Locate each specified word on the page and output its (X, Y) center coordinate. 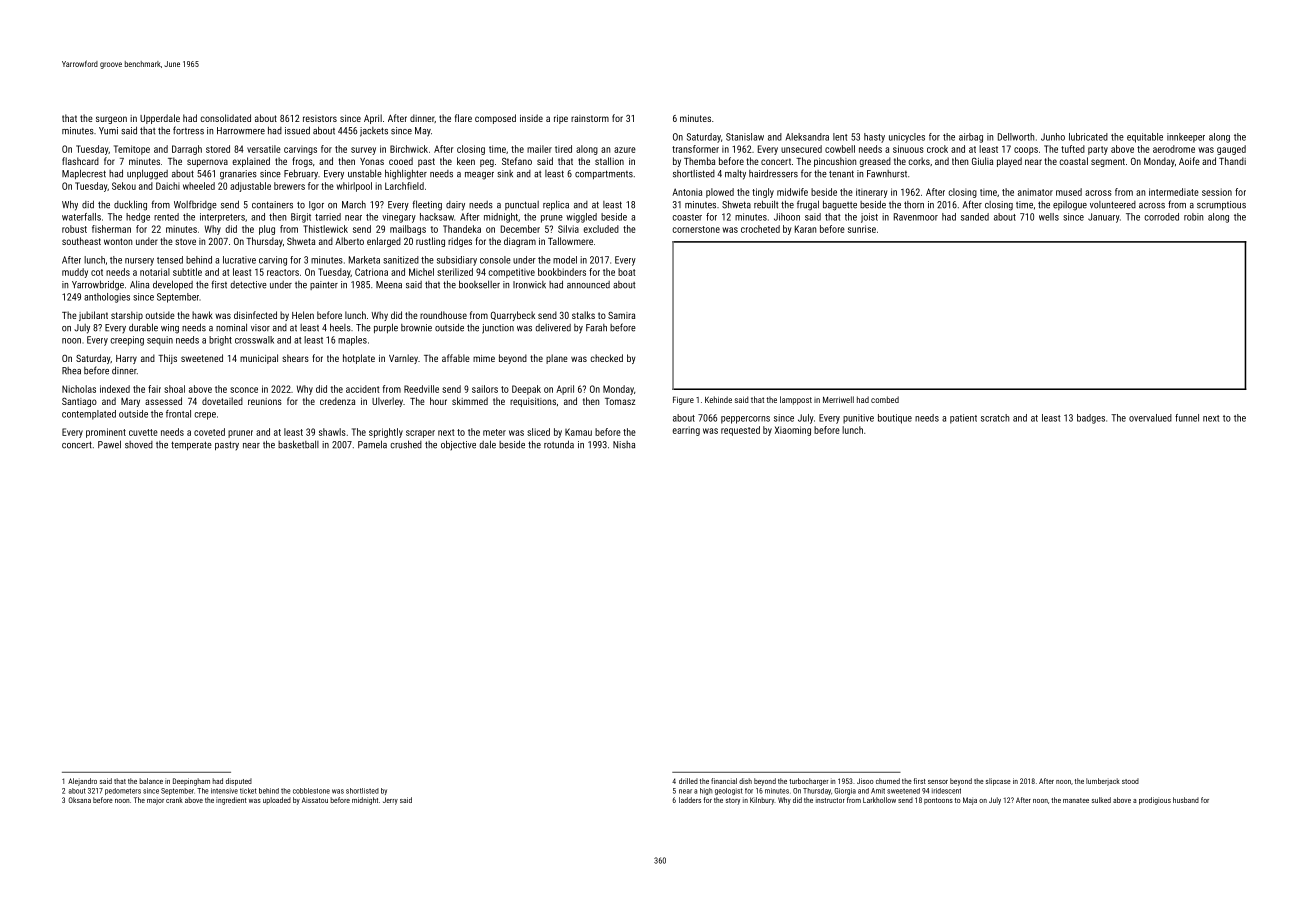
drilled (688, 781)
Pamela (372, 444)
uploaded (277, 800)
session (1217, 192)
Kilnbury (762, 801)
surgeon (111, 120)
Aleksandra (807, 137)
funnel (1187, 418)
